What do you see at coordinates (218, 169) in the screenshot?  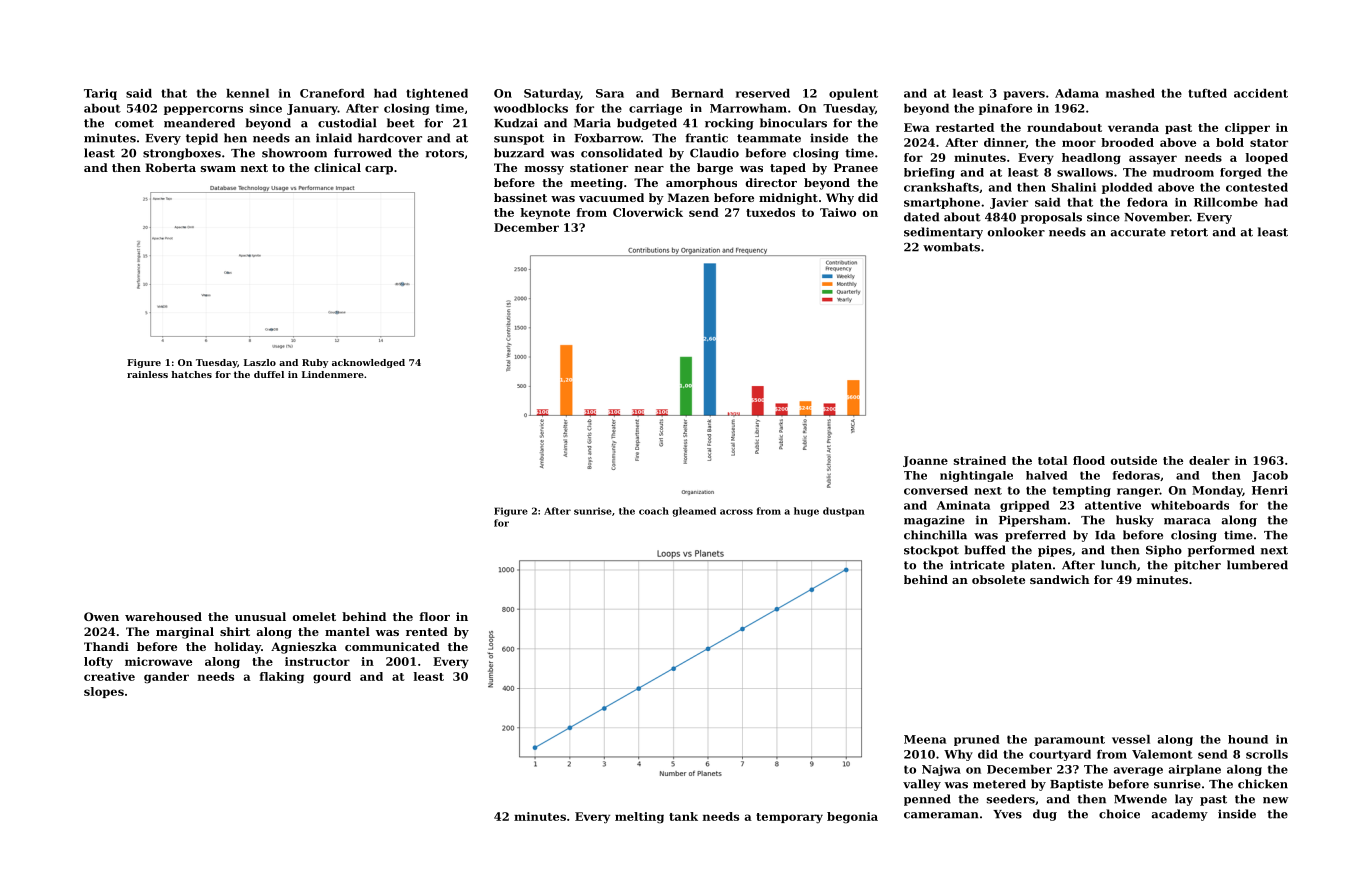 I see `swam` at bounding box center [218, 169].
